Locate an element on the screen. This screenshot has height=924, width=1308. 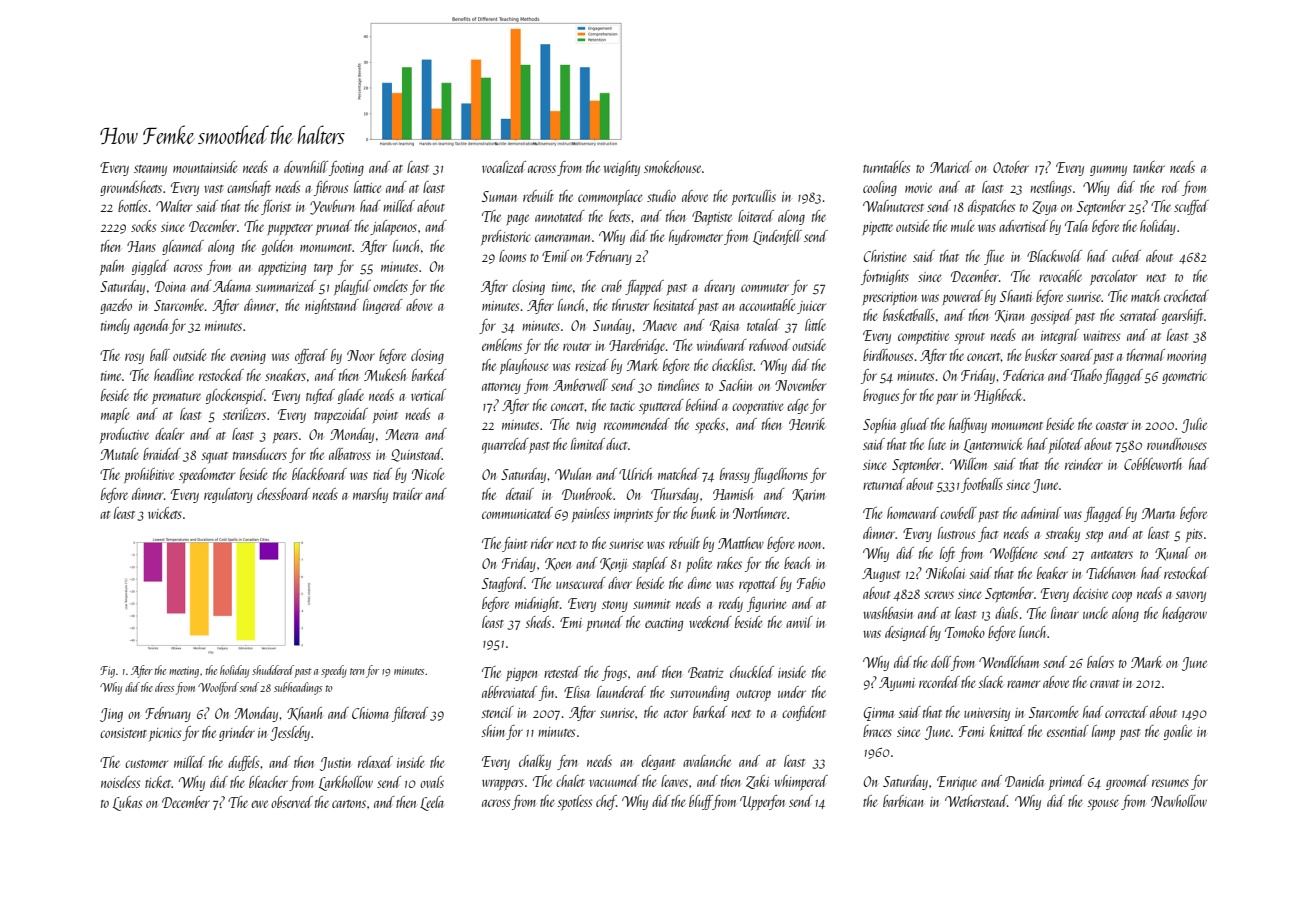
admiral is located at coordinates (1041, 513).
